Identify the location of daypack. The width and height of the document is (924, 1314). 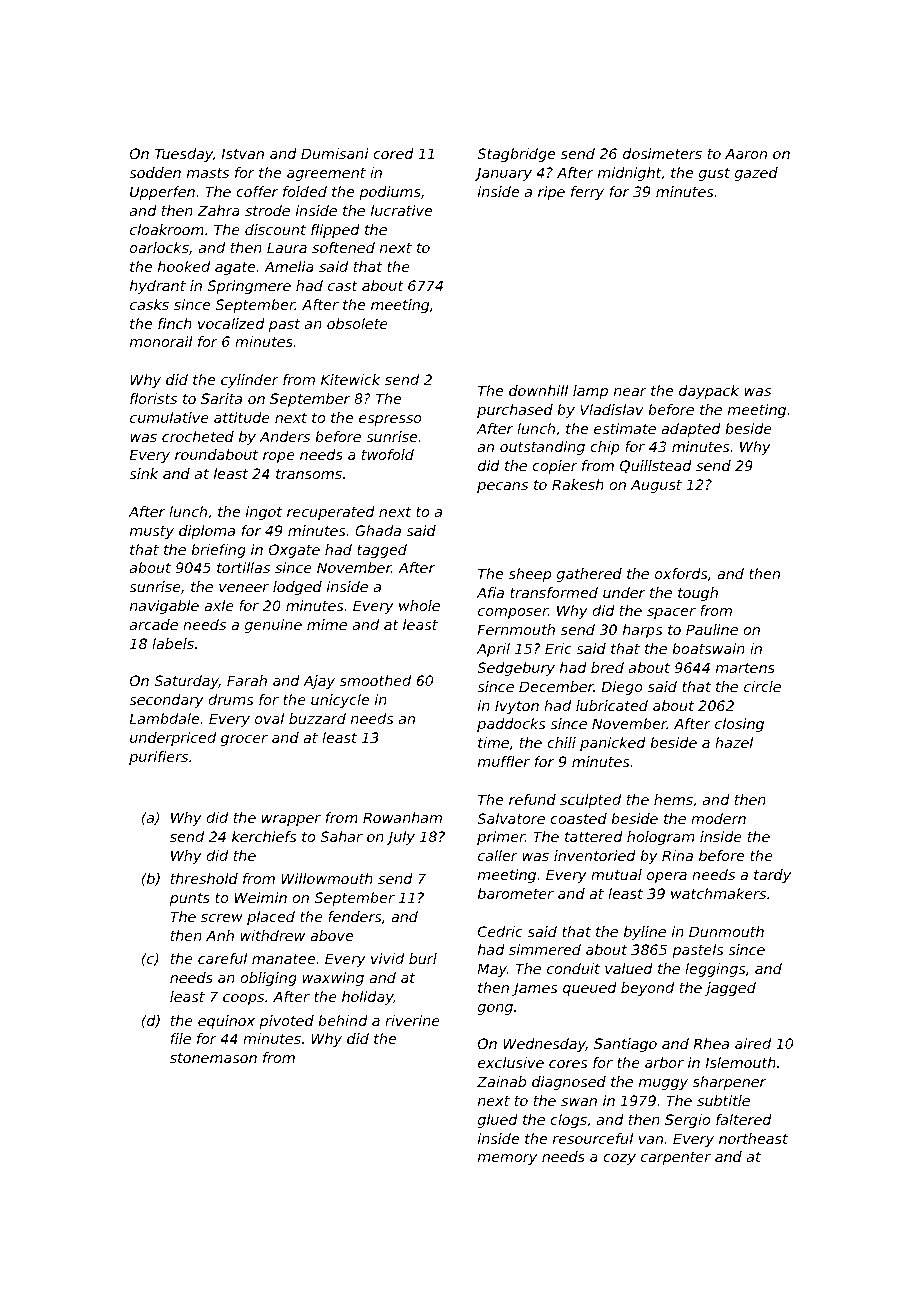
(709, 392).
